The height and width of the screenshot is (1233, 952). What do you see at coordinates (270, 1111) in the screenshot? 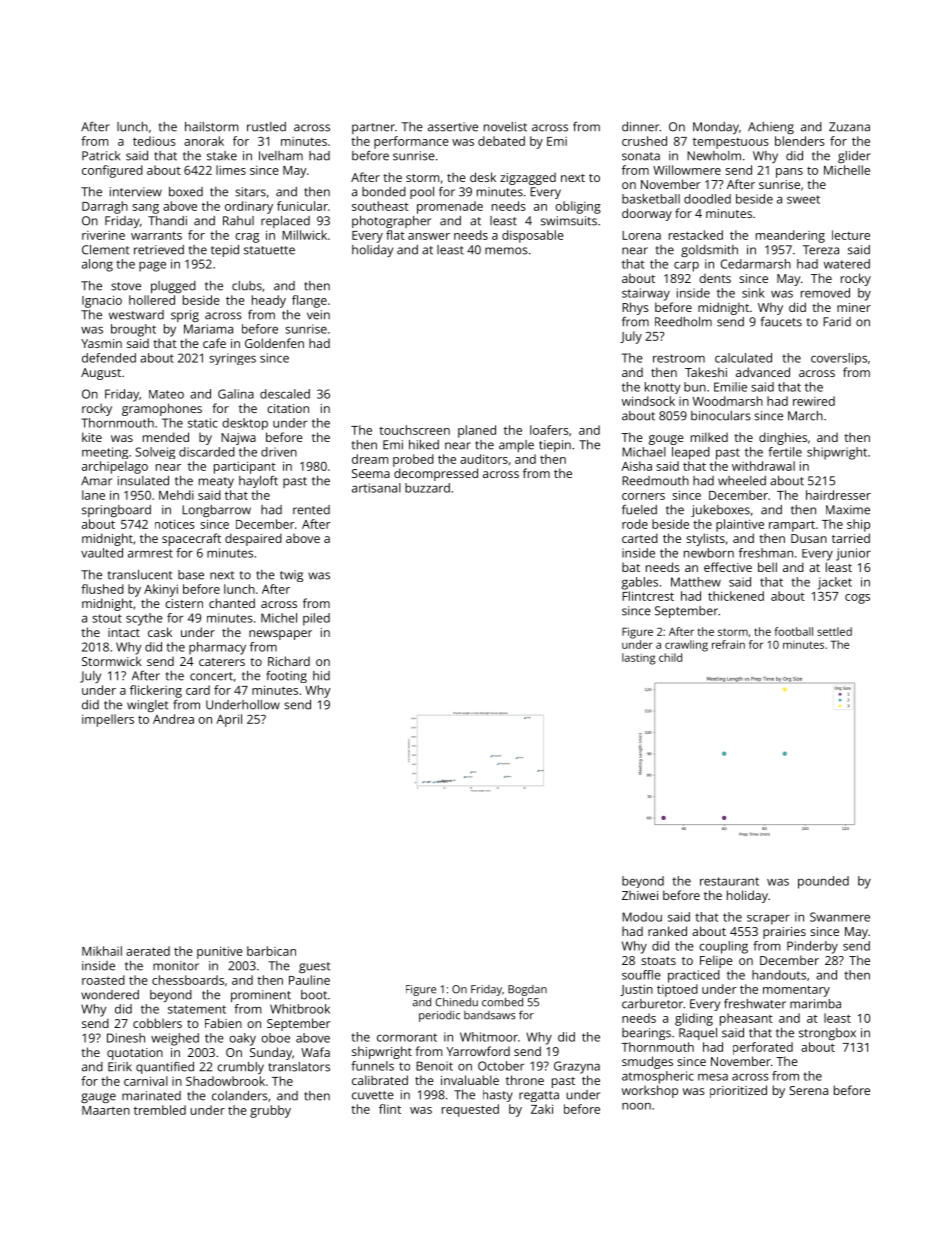
I see `grubby` at bounding box center [270, 1111].
